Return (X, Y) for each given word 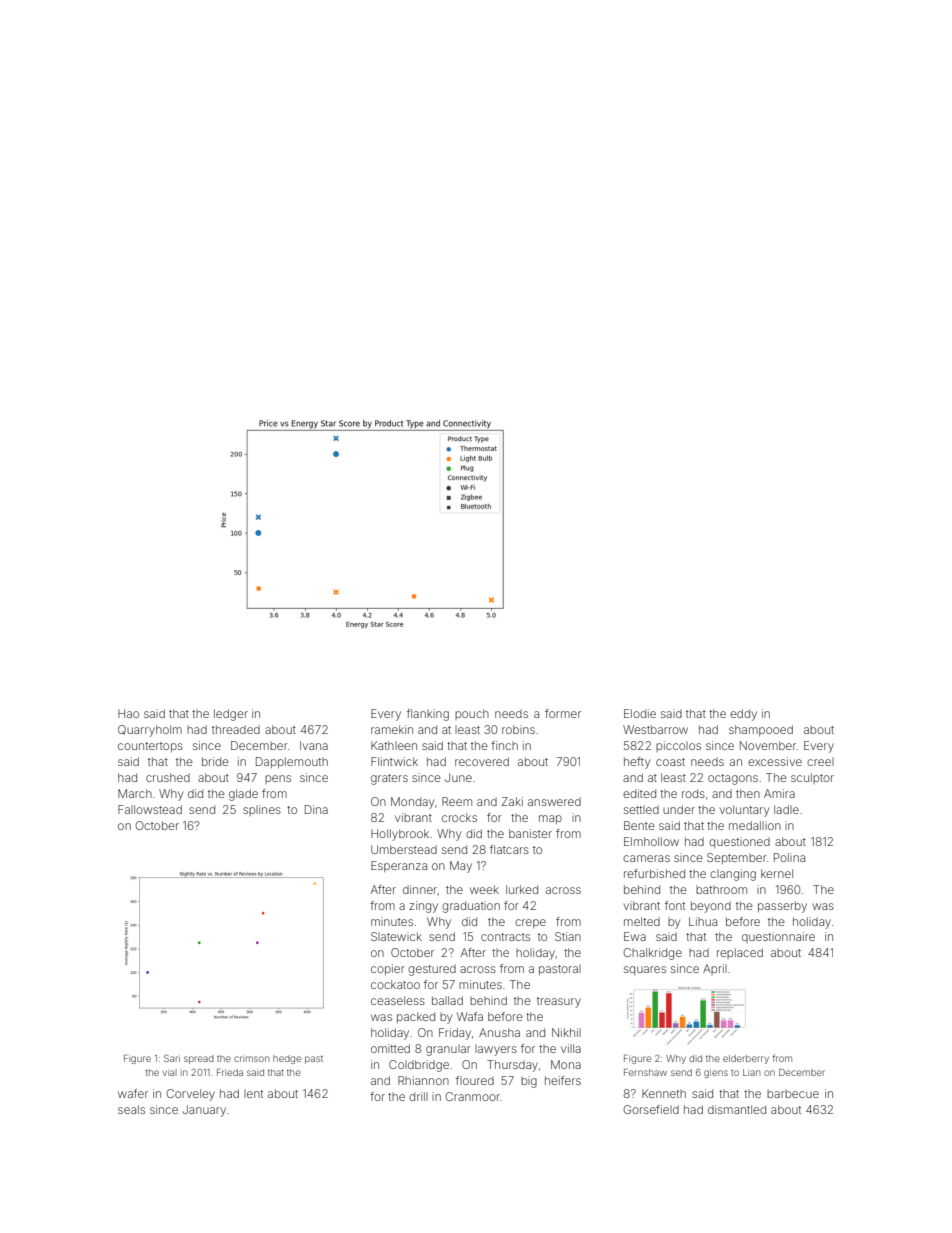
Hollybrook (400, 835)
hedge (287, 1059)
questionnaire (778, 937)
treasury (559, 1002)
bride (215, 761)
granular (448, 1050)
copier (388, 969)
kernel (777, 873)
